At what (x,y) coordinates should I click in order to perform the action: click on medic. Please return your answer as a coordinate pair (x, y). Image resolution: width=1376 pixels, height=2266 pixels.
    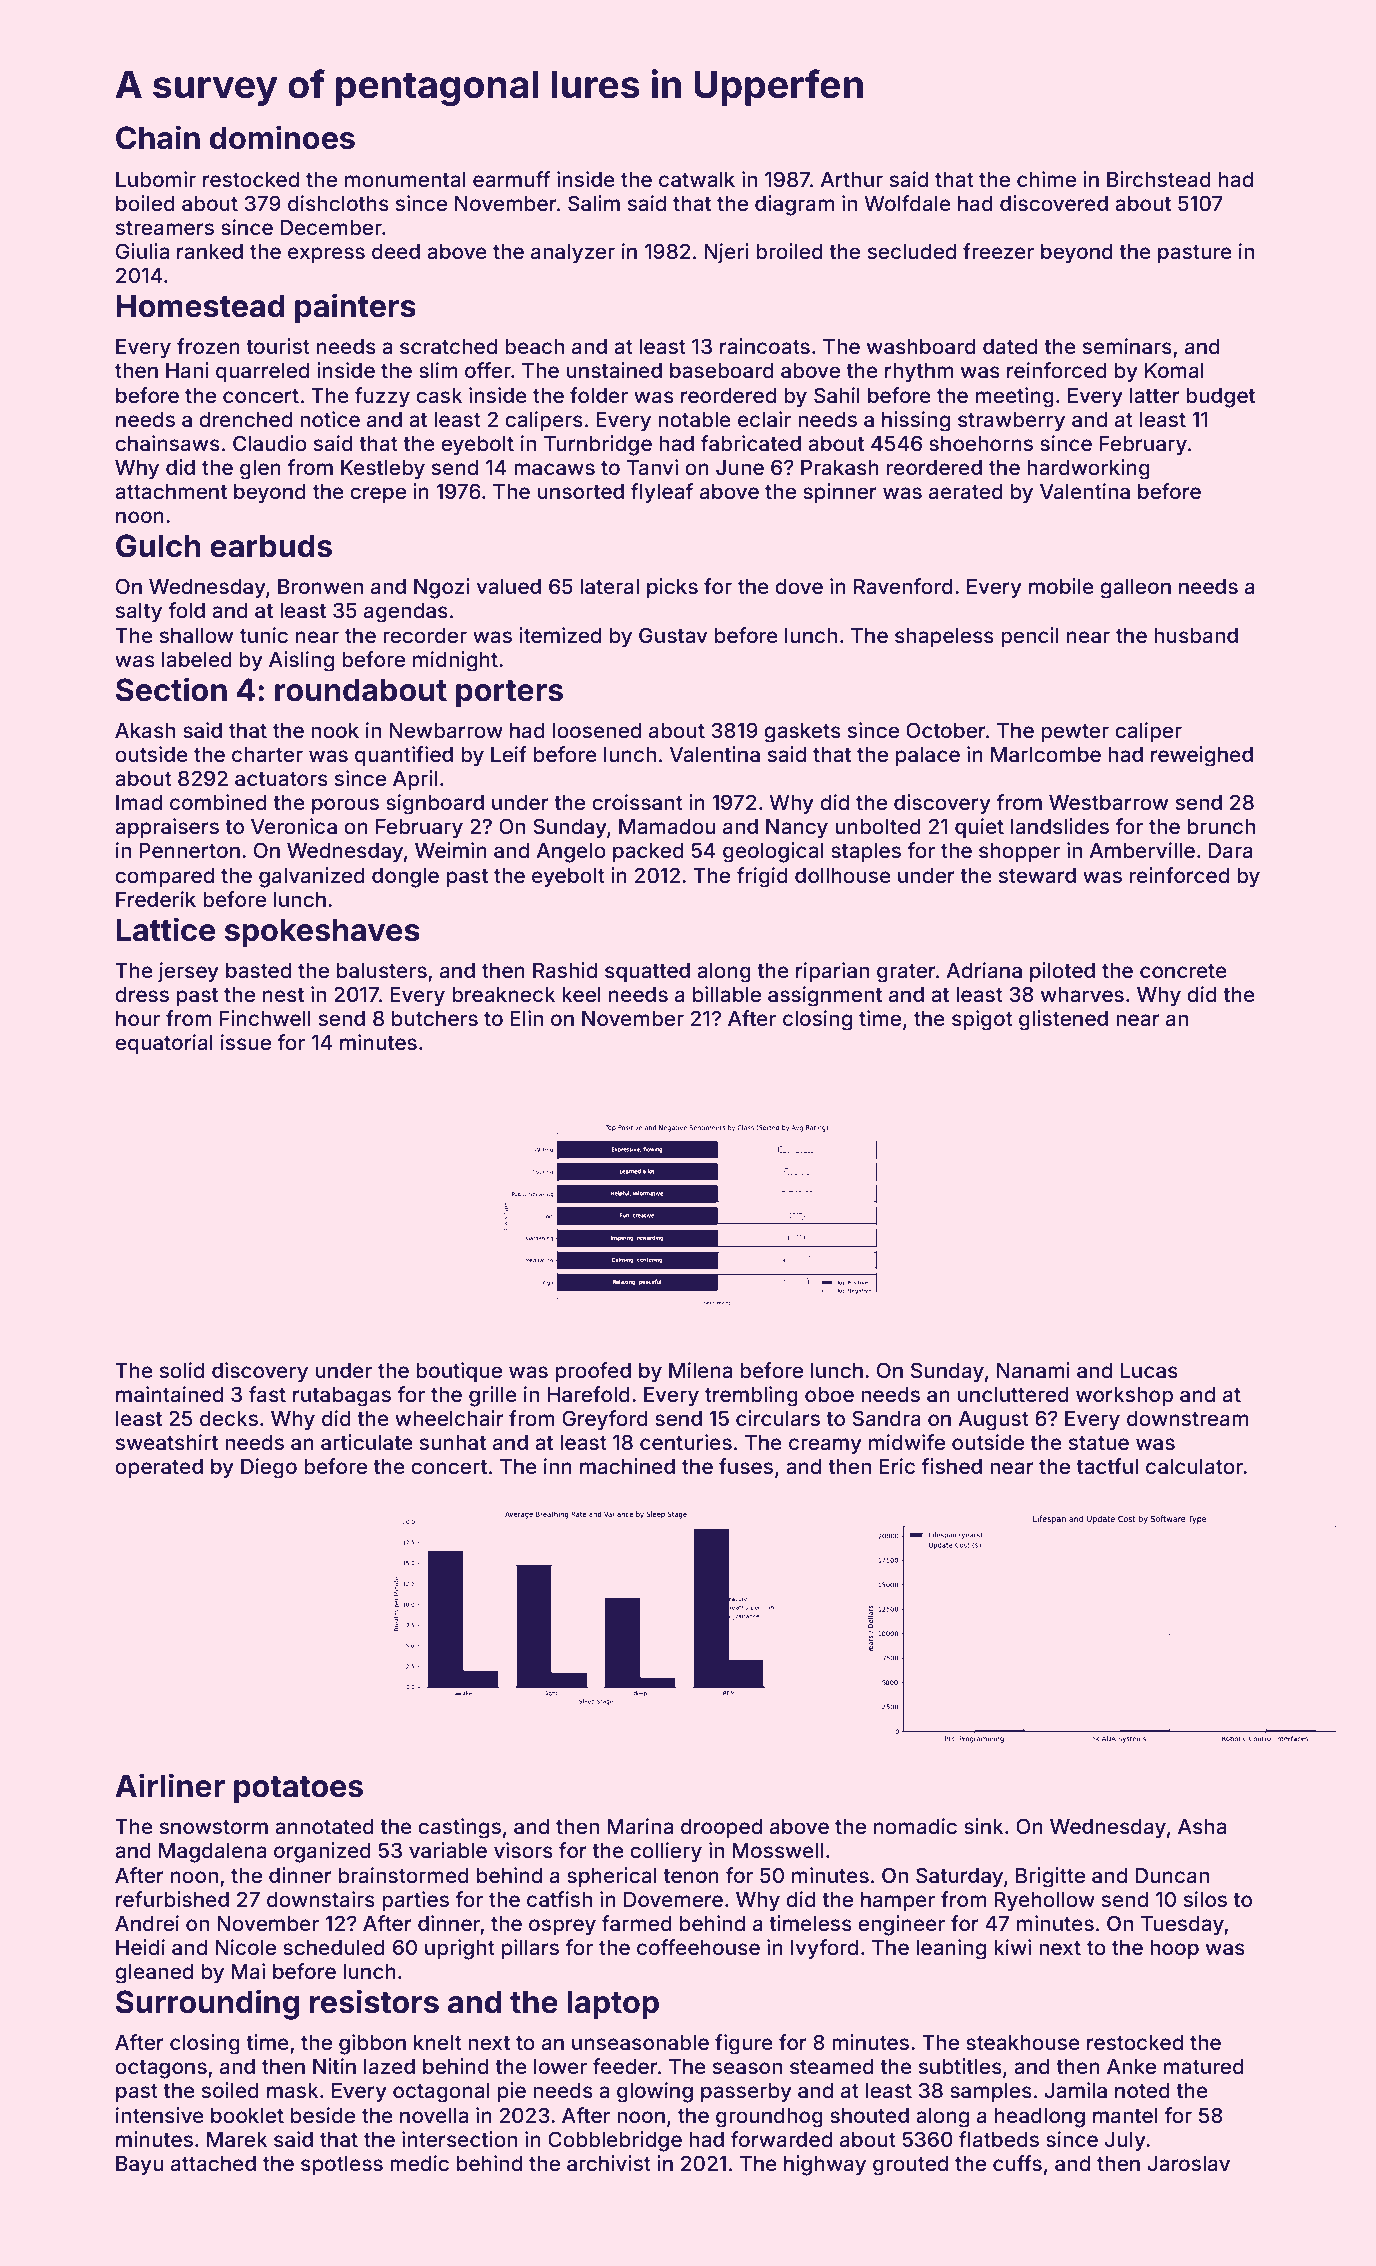
    Looking at the image, I should click on (419, 2163).
